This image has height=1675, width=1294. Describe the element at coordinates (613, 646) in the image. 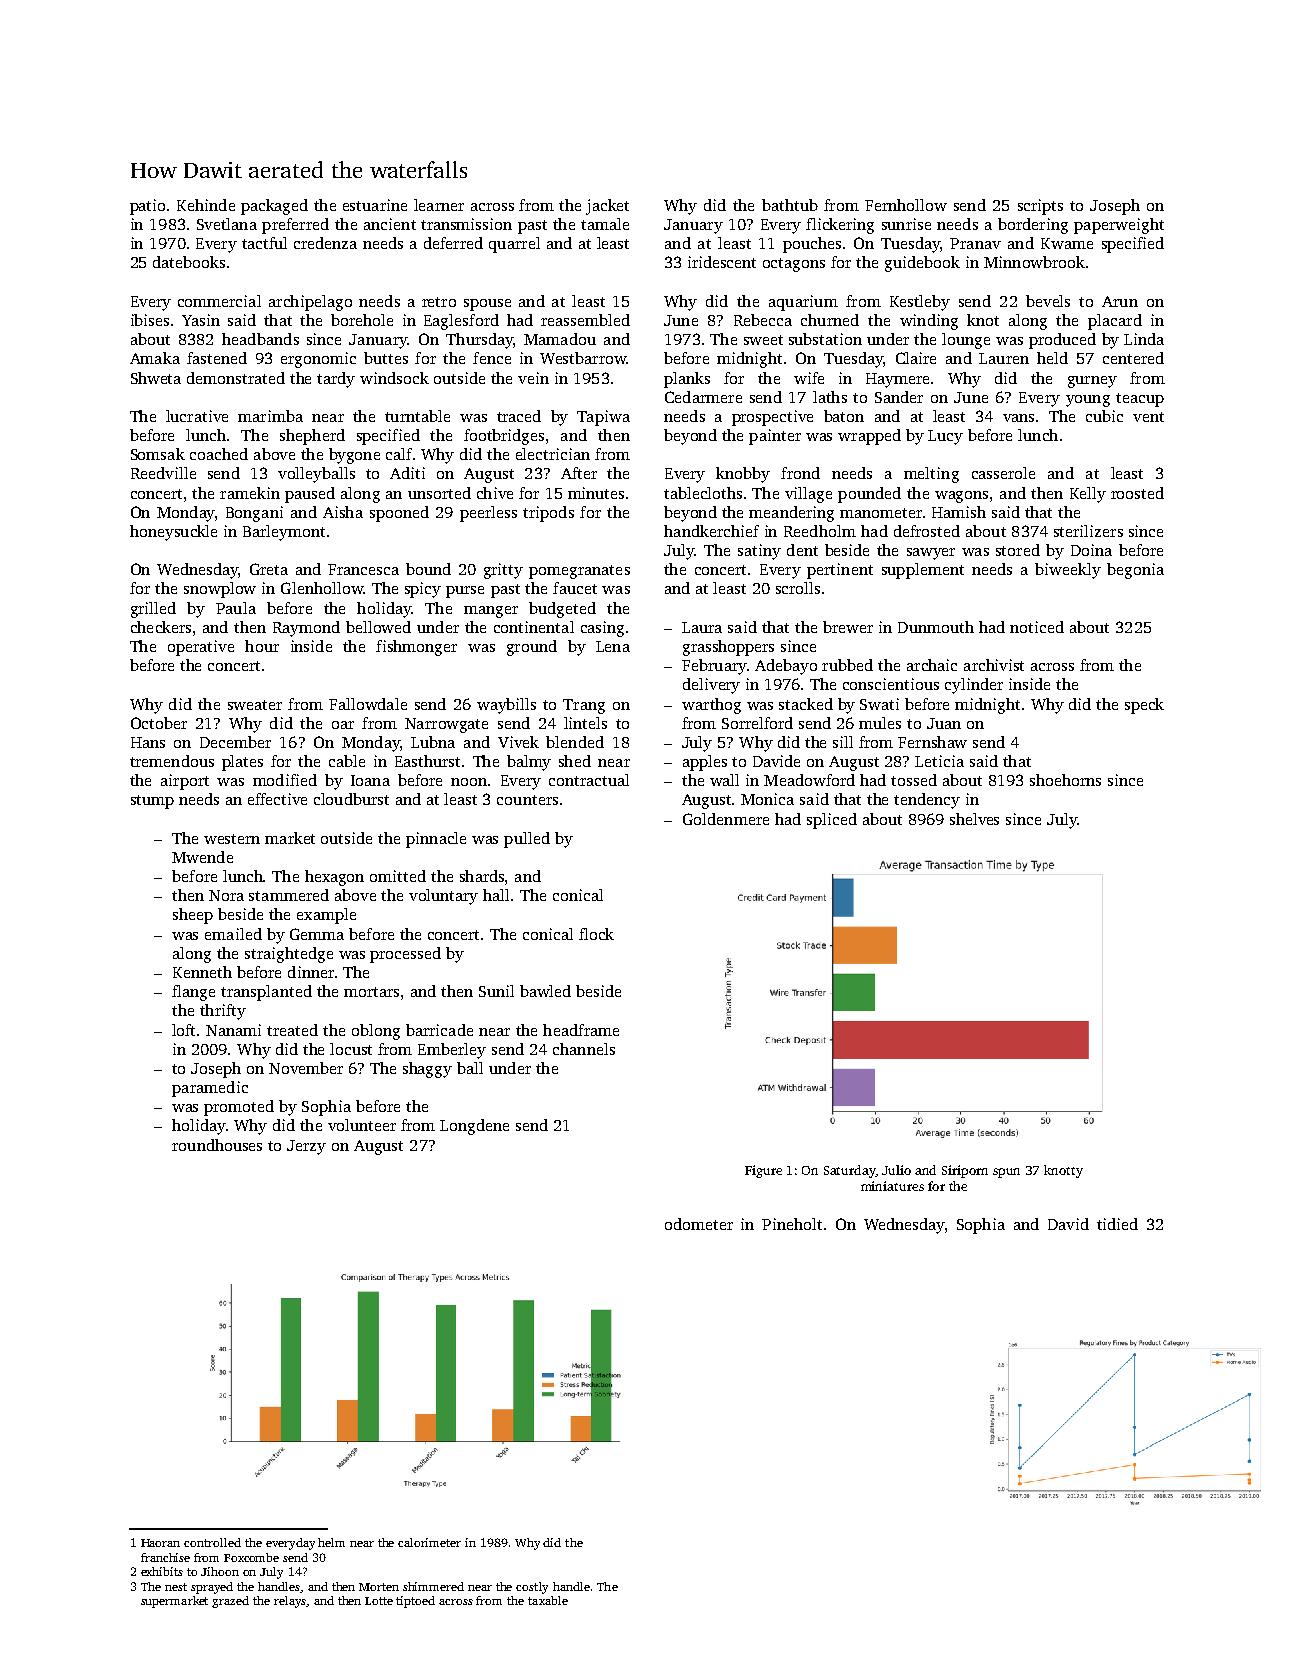

I see `Lena` at that location.
